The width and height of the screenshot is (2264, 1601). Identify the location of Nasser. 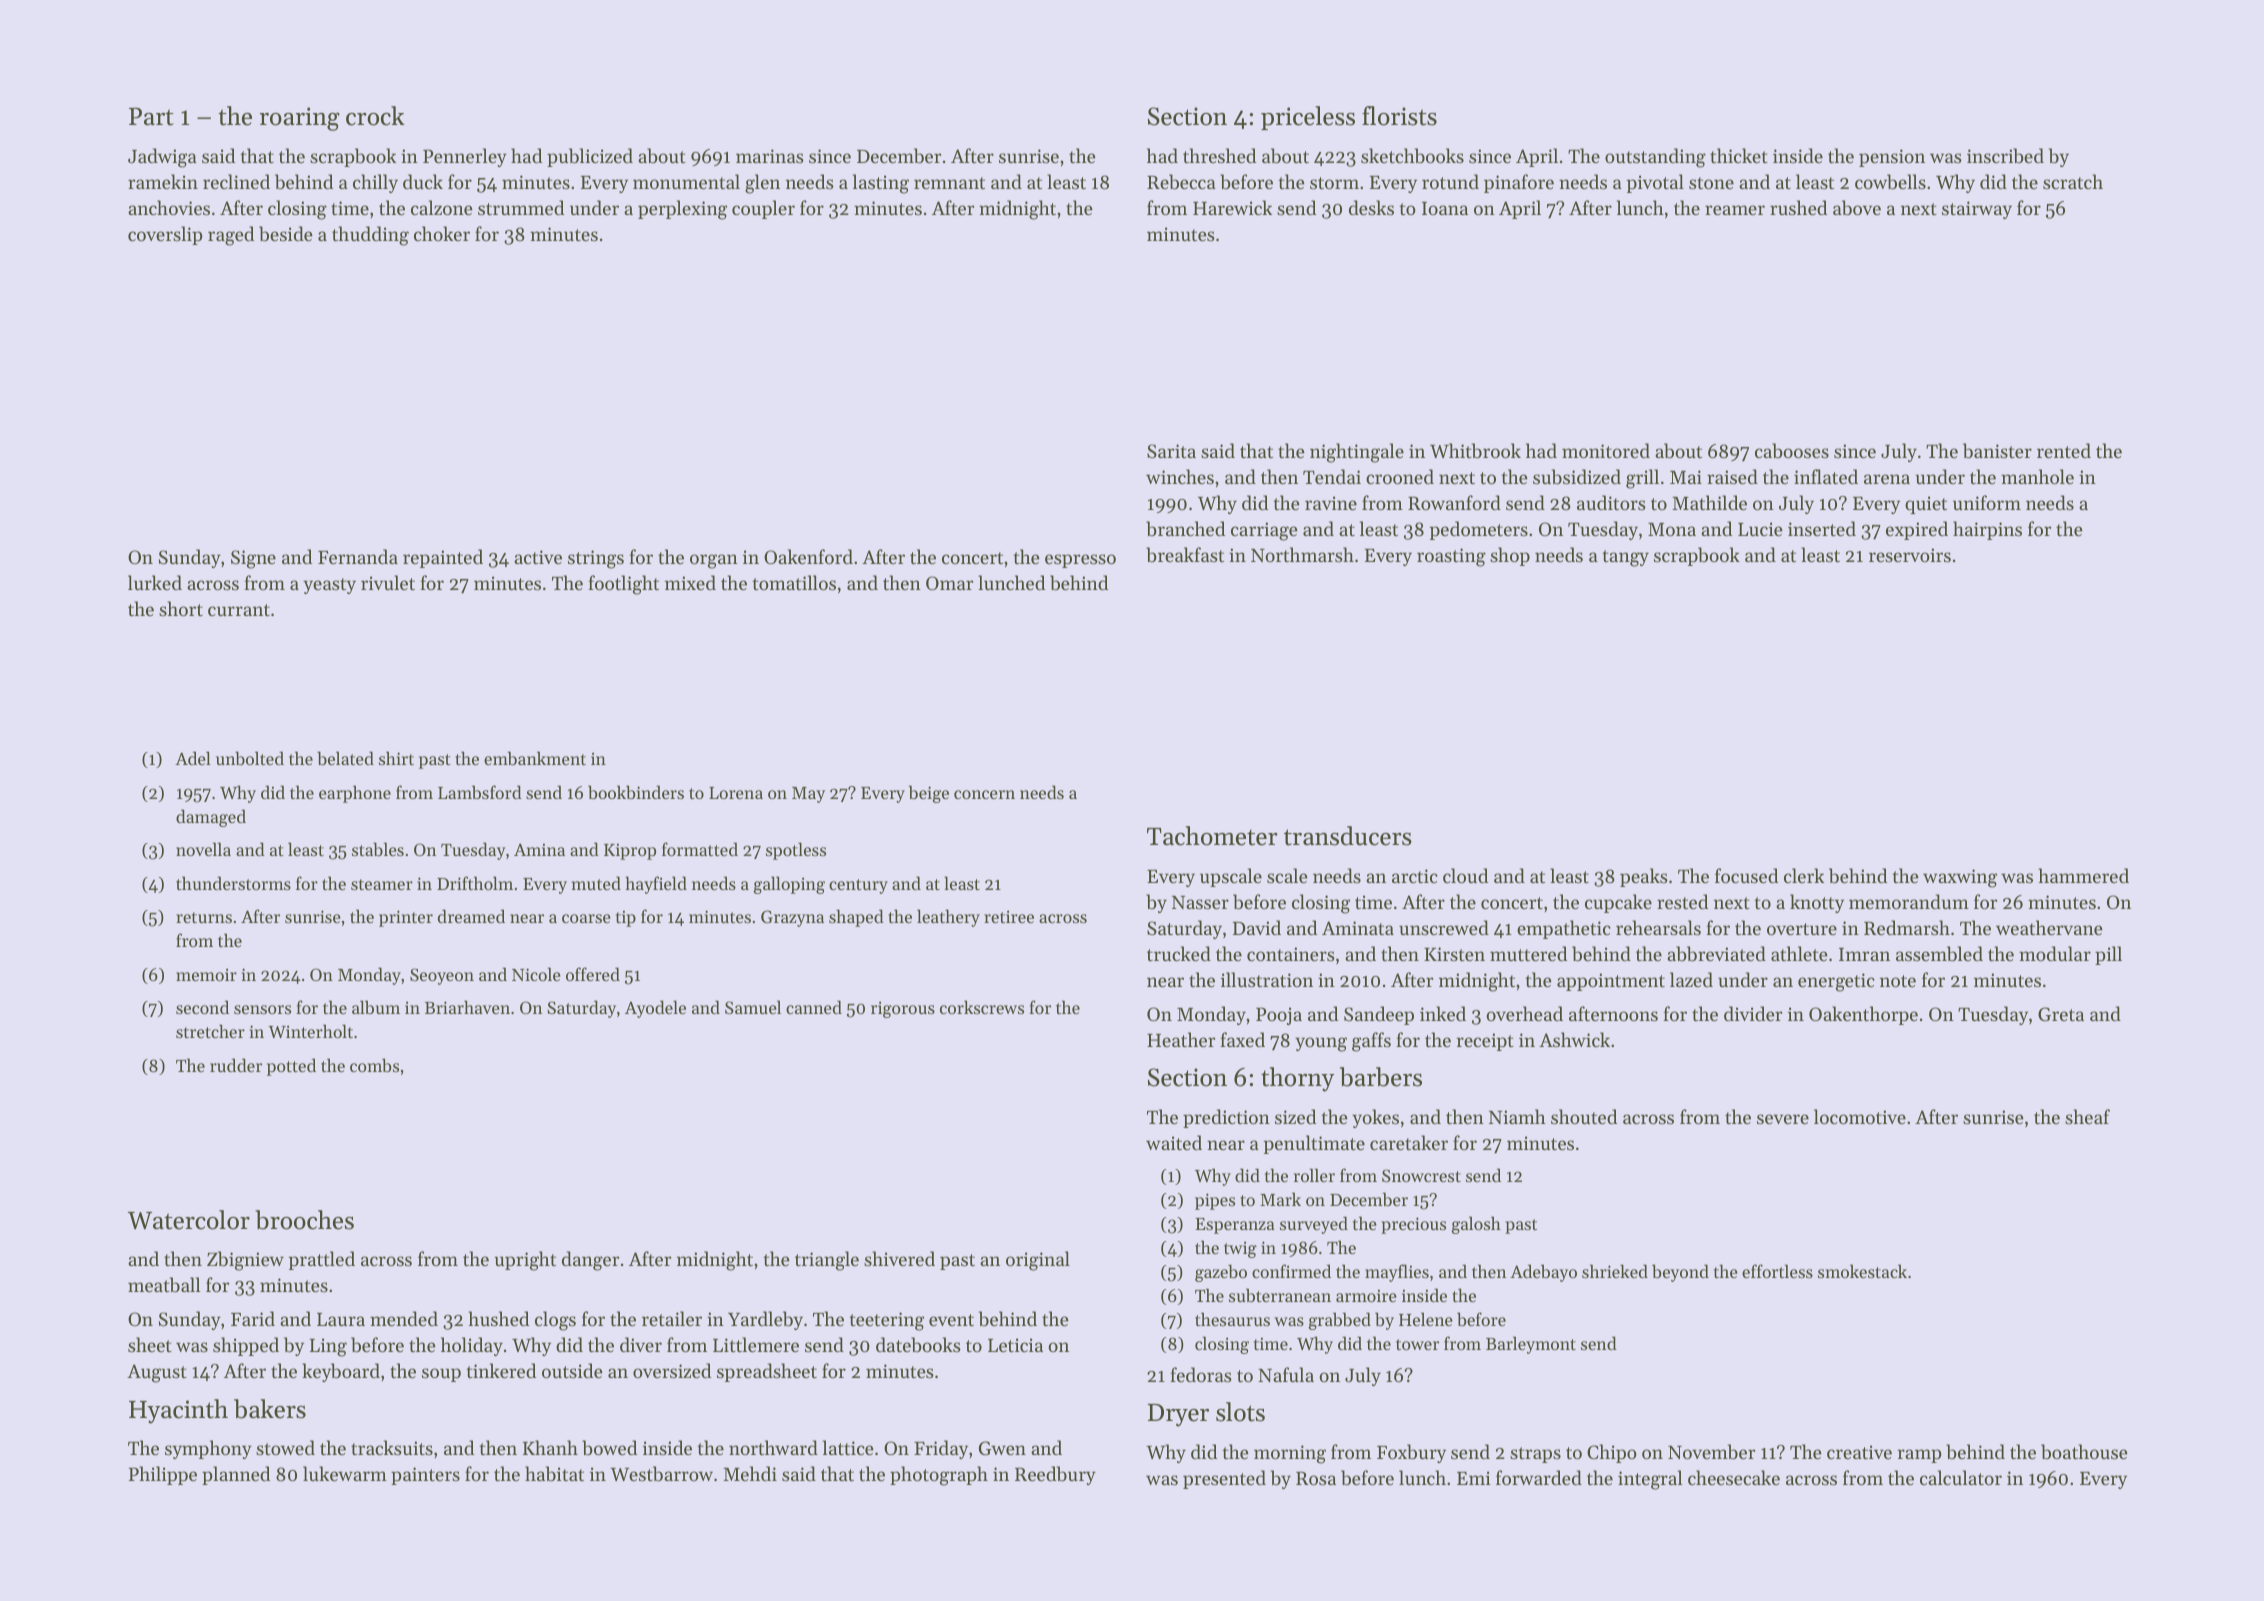
(1200, 902).
